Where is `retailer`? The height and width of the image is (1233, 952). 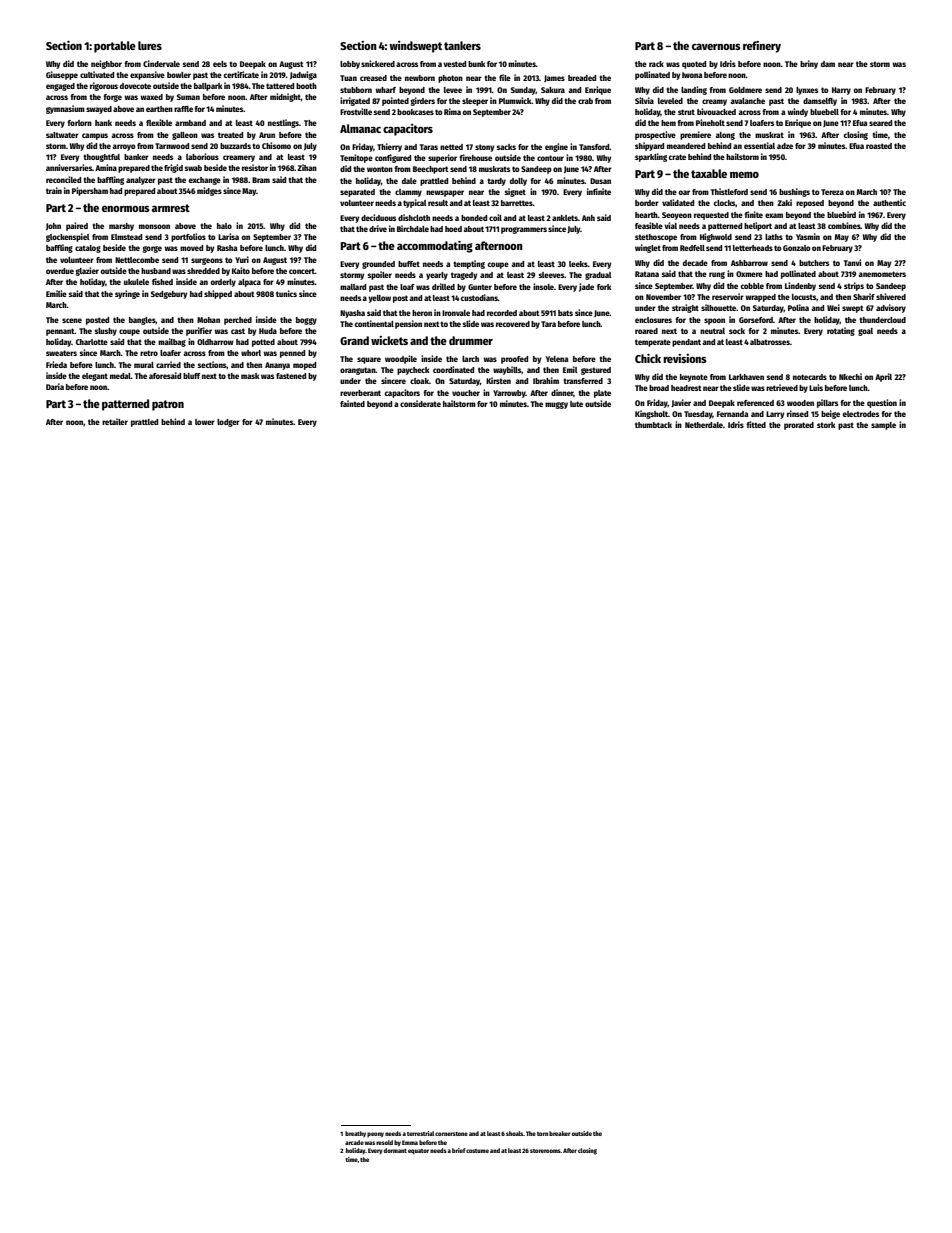 retailer is located at coordinates (115, 421).
